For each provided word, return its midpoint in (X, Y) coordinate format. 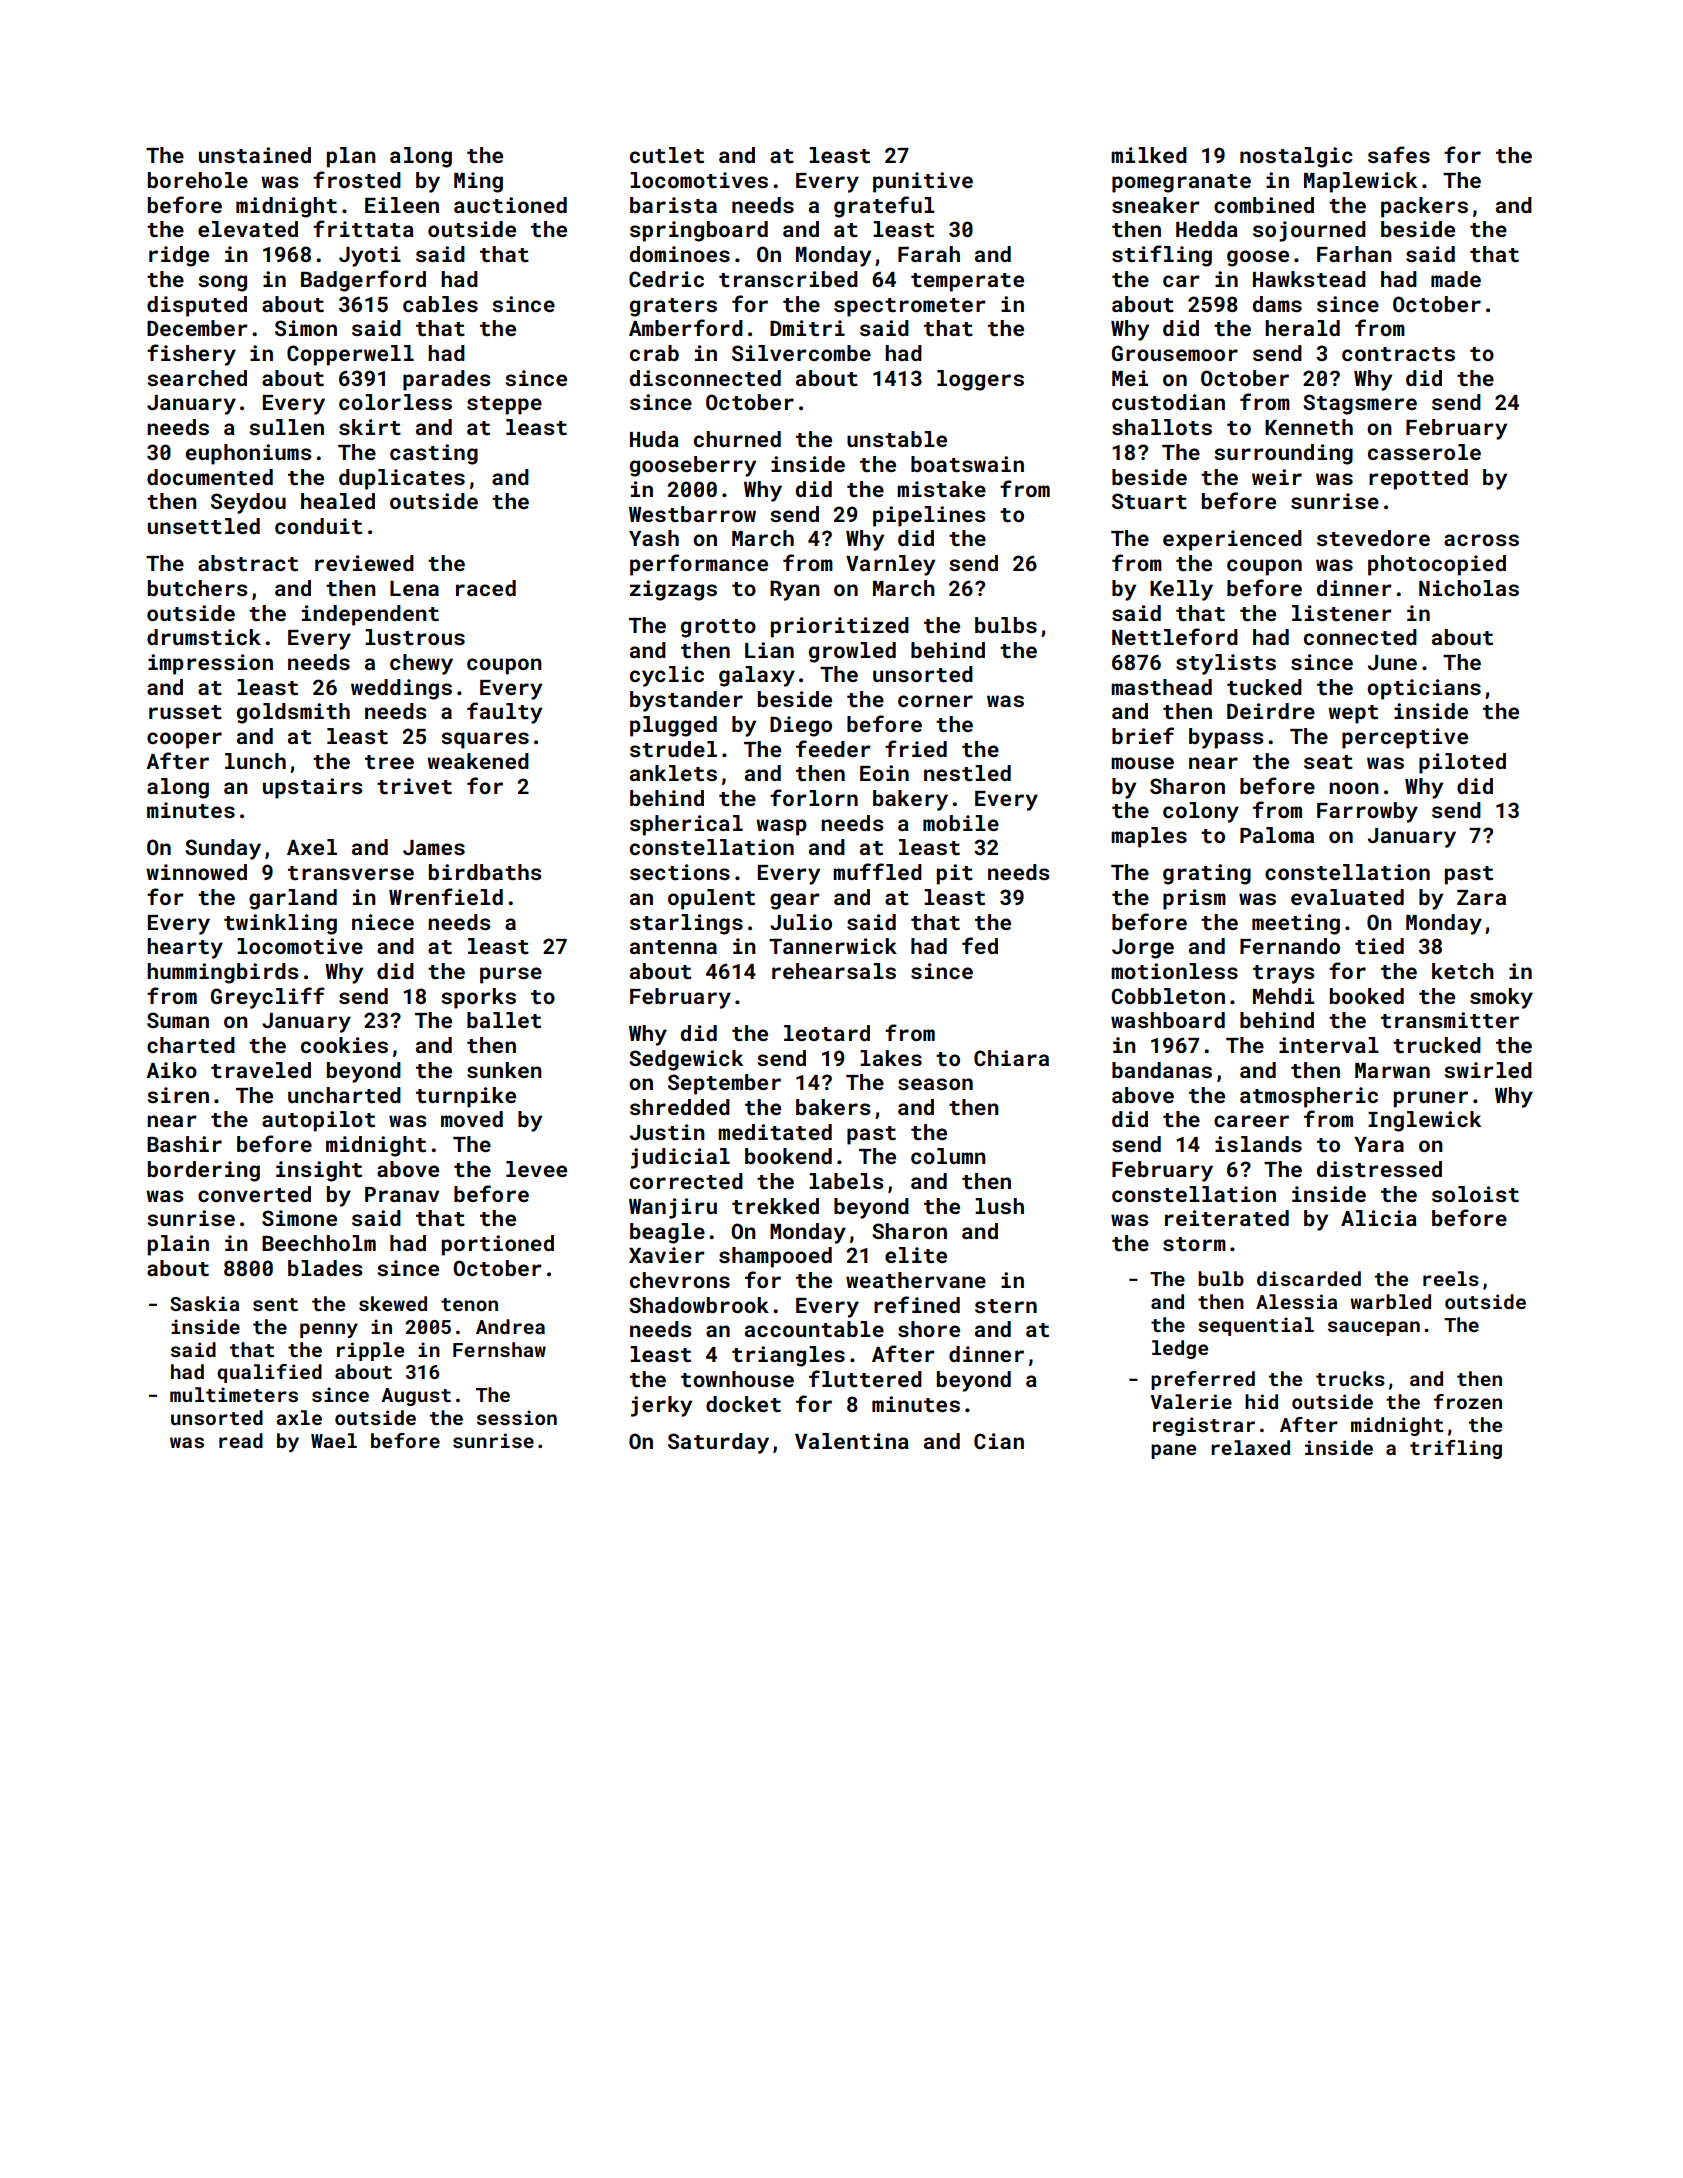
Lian (769, 650)
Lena (414, 588)
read (241, 1440)
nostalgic (1296, 157)
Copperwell (350, 355)
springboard (699, 231)
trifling (1456, 1449)
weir (1277, 477)
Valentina (852, 1441)
